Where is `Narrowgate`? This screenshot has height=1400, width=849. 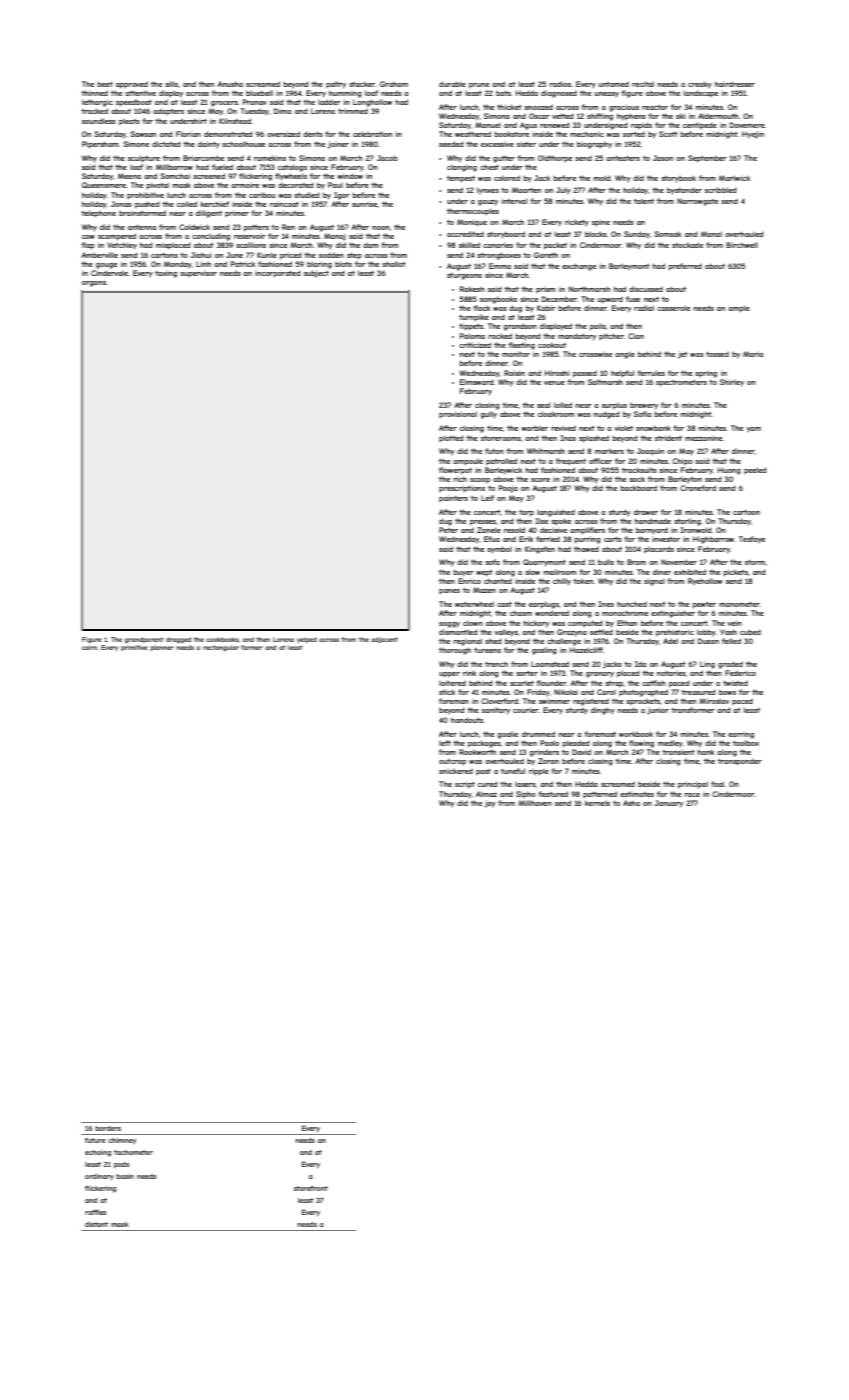
Narrowgate is located at coordinates (697, 202).
